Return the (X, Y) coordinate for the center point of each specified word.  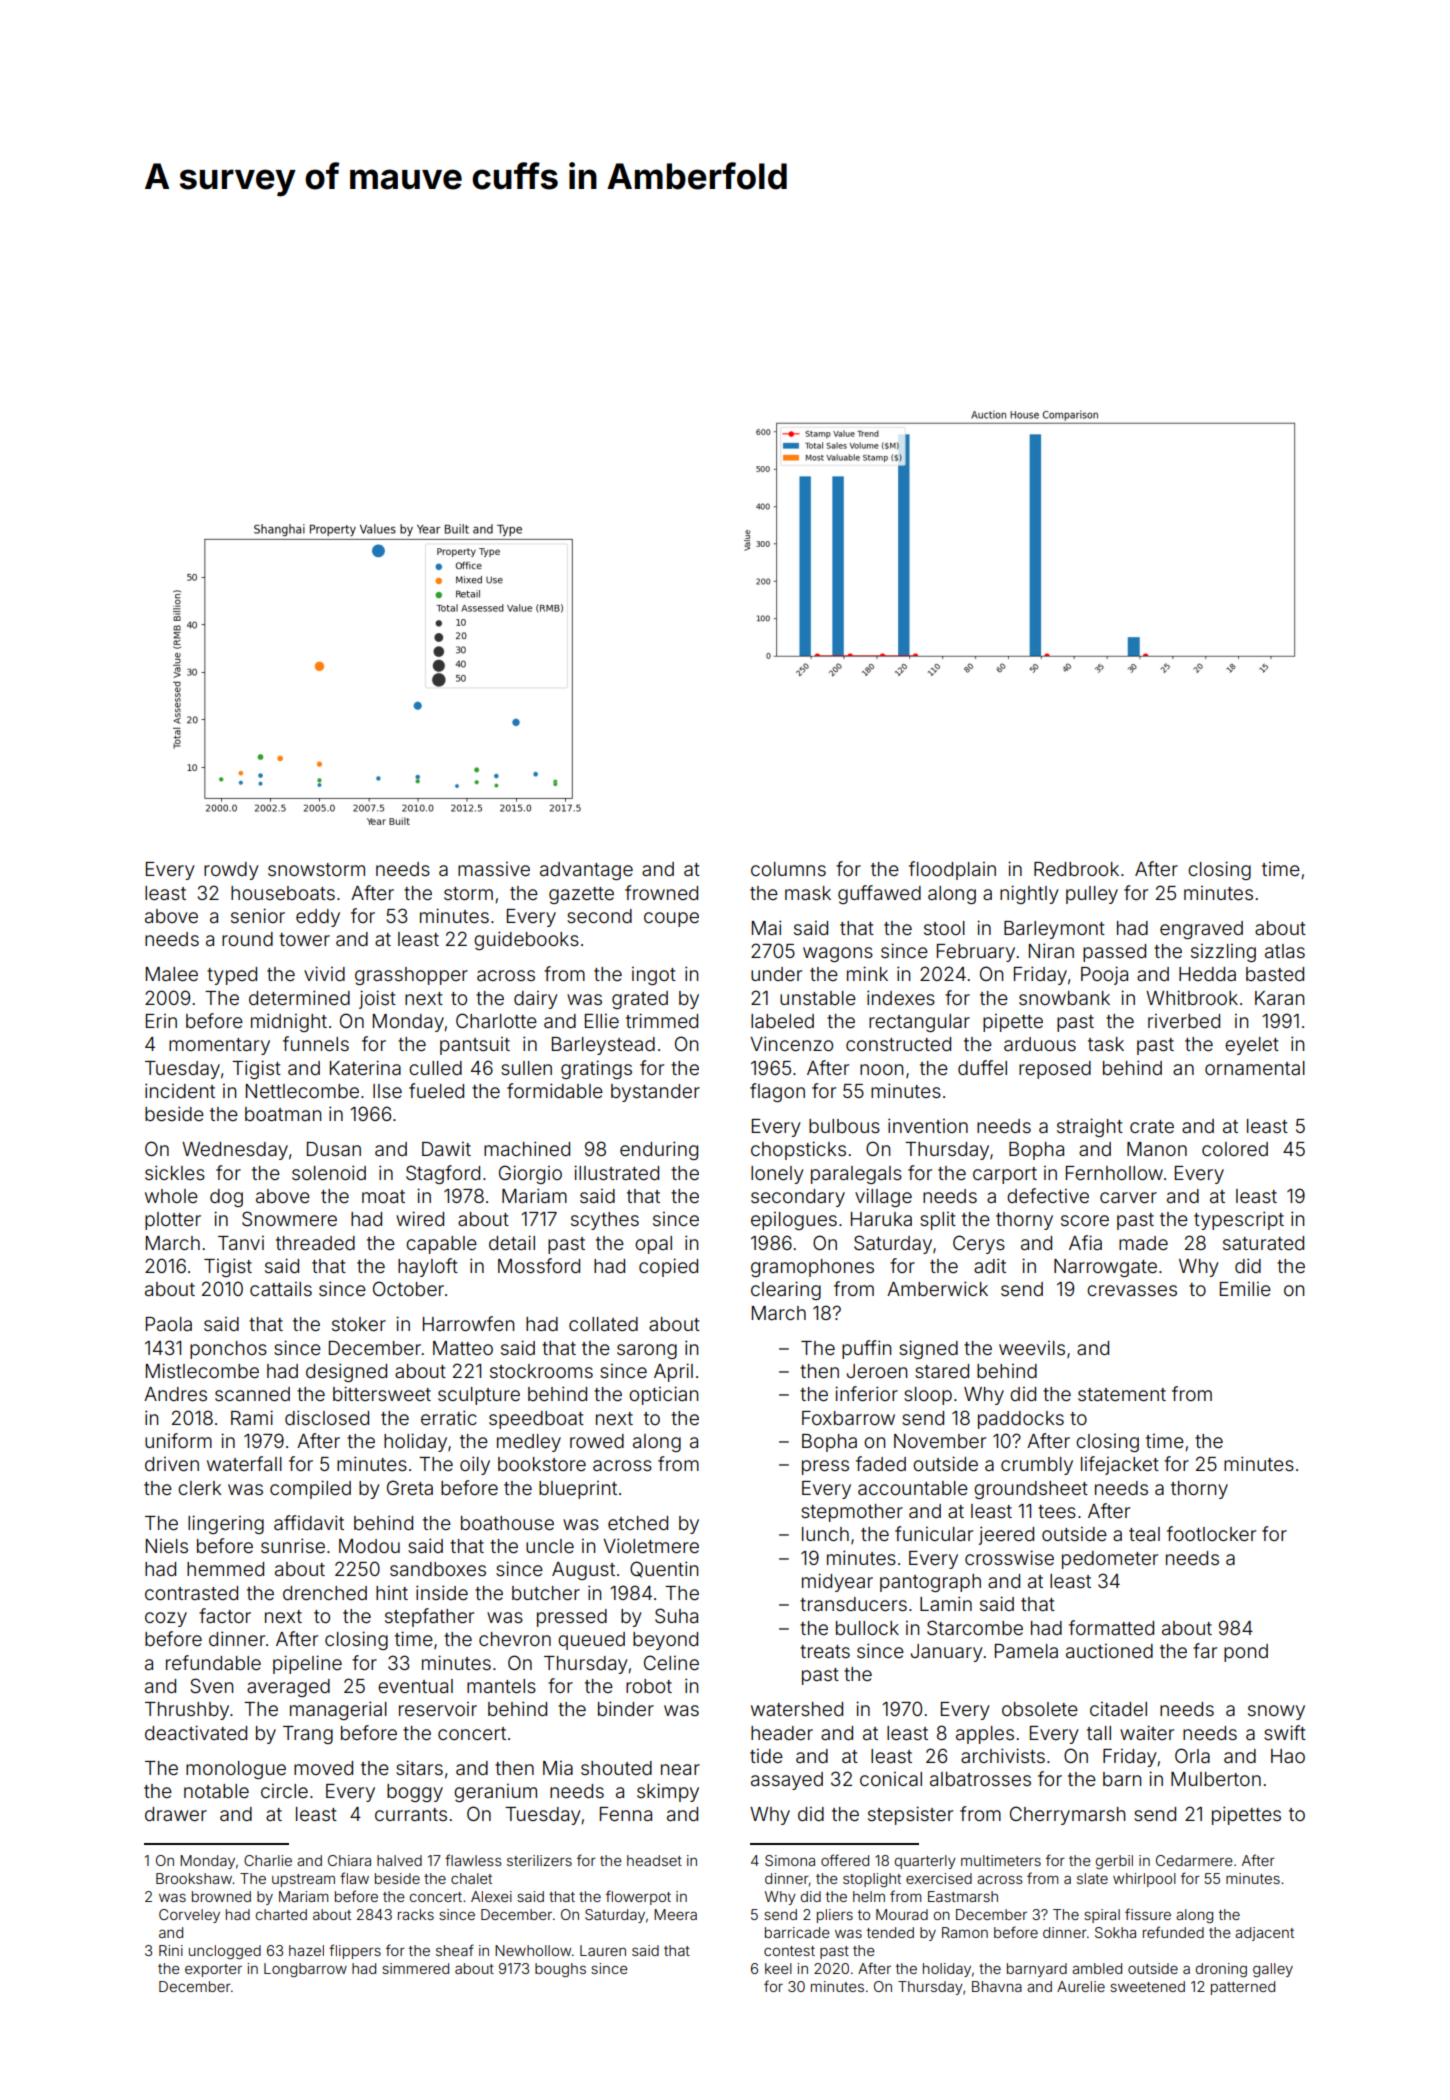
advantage (586, 871)
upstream (303, 1880)
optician (663, 1395)
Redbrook (1076, 869)
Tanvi (241, 1243)
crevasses (1132, 1290)
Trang (308, 1735)
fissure (1148, 1914)
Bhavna (997, 1986)
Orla (1192, 1755)
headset (654, 1860)
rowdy (231, 871)
